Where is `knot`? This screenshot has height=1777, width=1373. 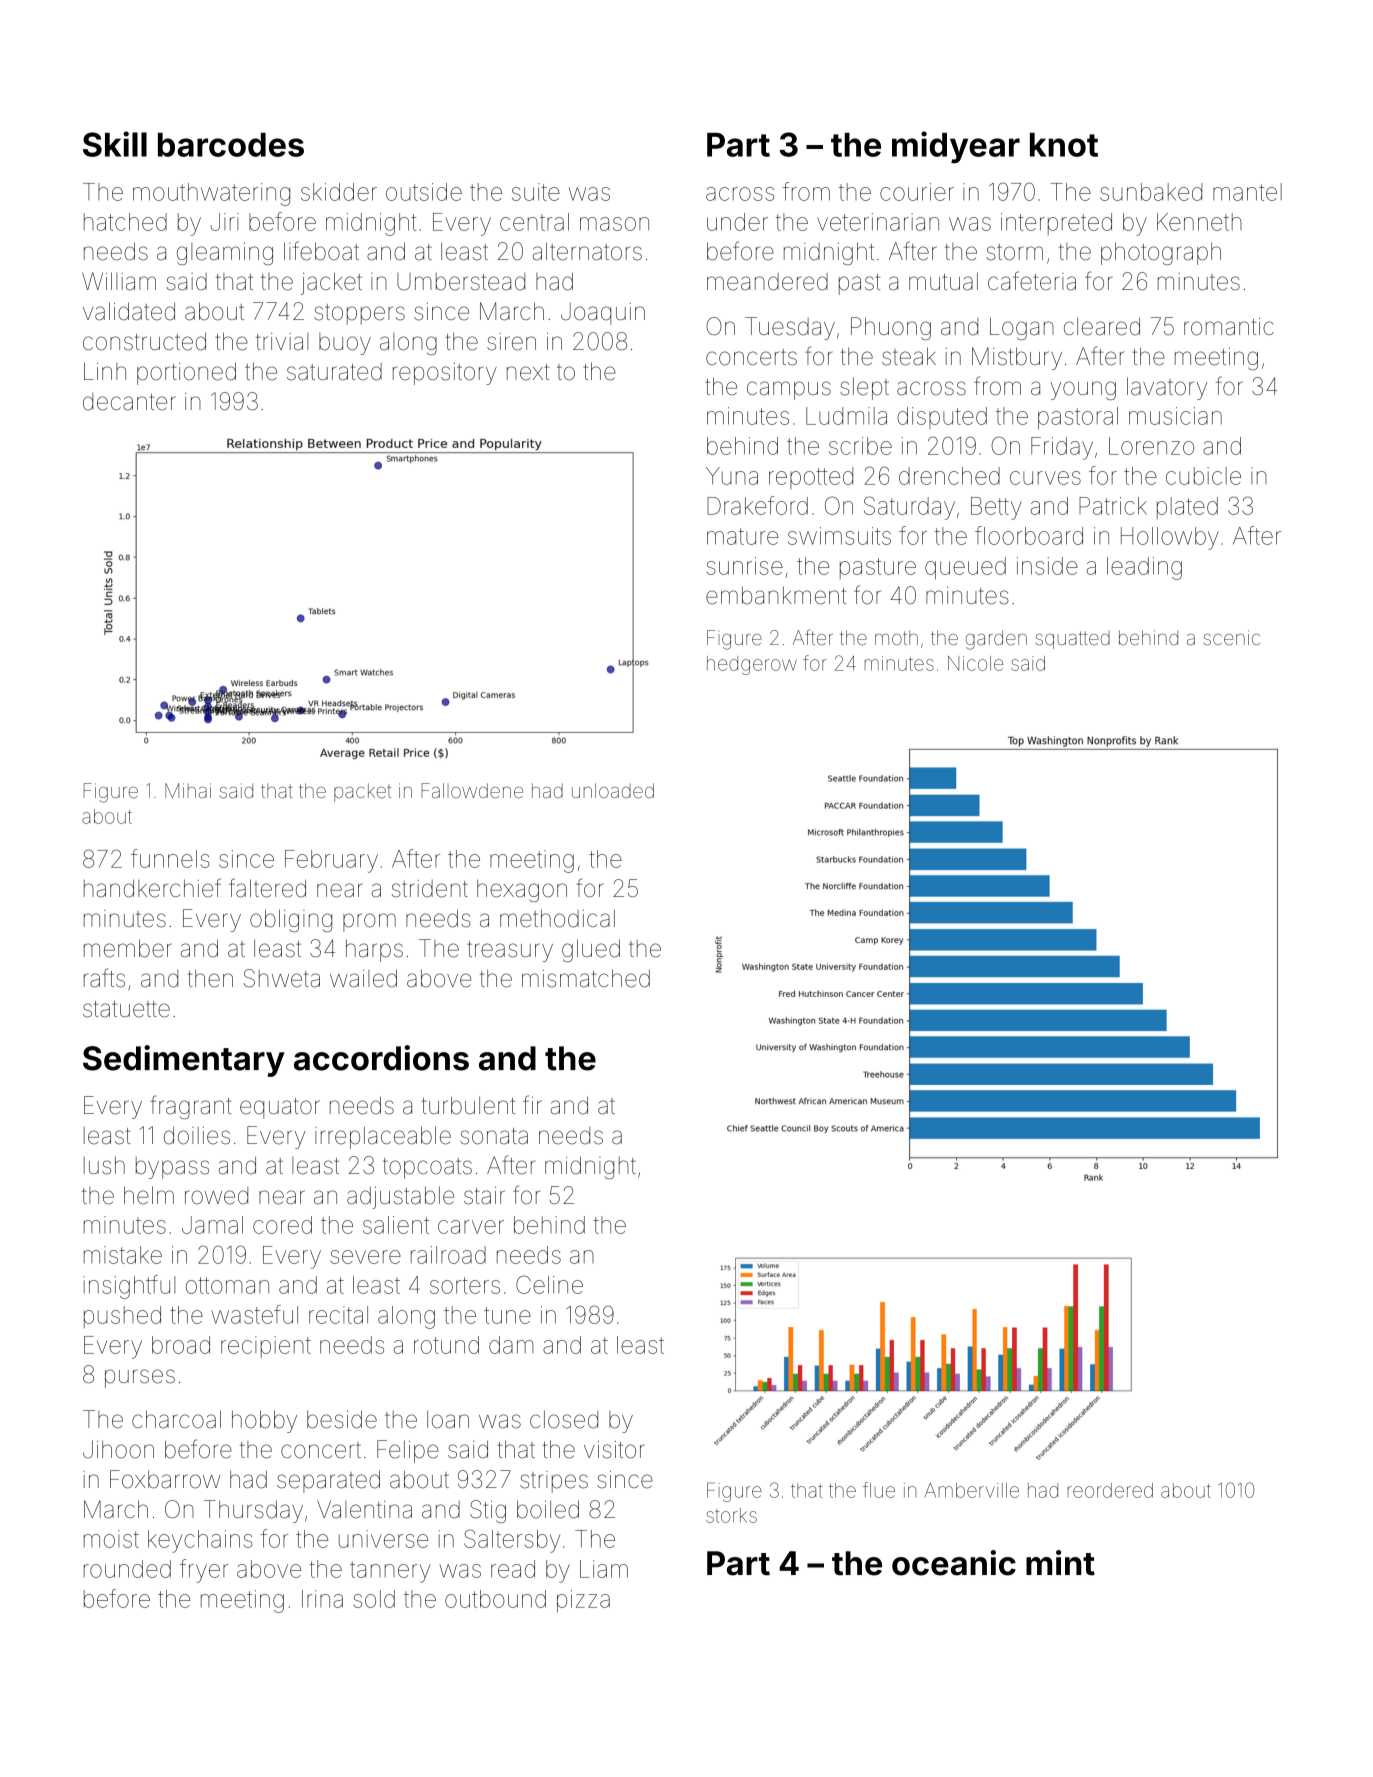
knot is located at coordinates (1064, 145).
